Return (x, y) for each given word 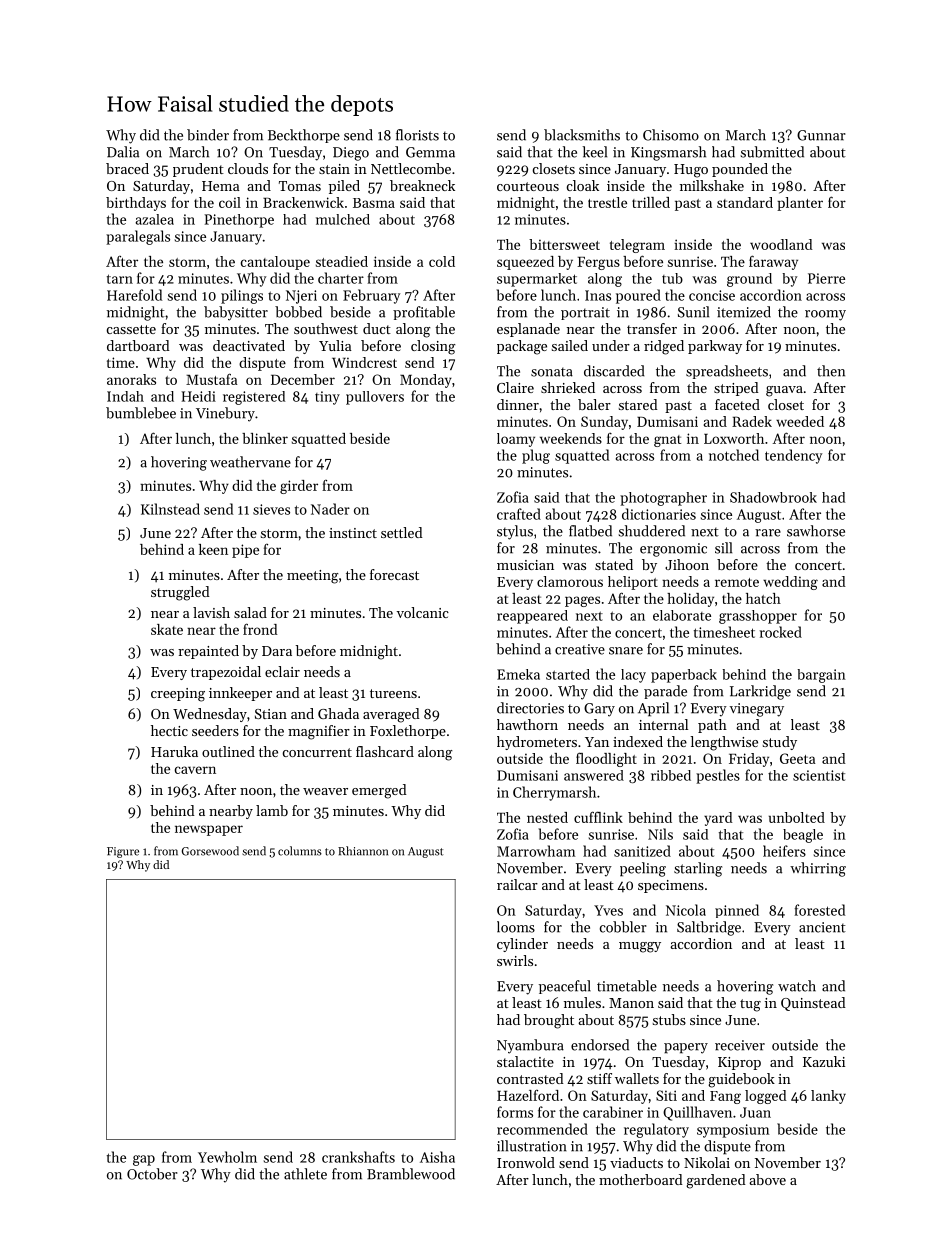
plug (536, 456)
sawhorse (816, 531)
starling (698, 869)
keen (213, 549)
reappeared (532, 617)
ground (749, 280)
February (371, 296)
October (152, 1174)
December (303, 379)
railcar (517, 884)
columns (300, 851)
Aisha (437, 1157)
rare (768, 533)
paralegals (138, 237)
